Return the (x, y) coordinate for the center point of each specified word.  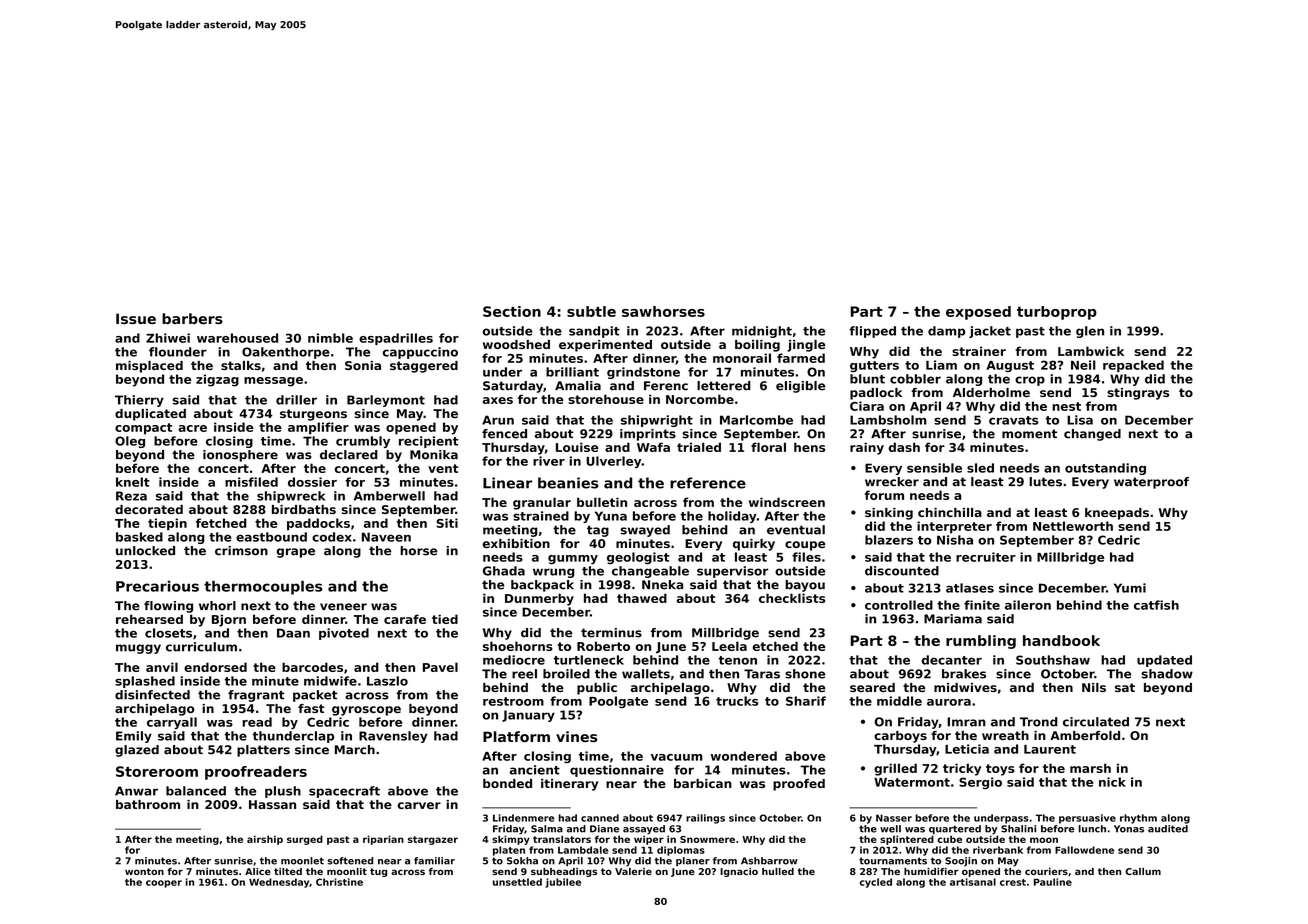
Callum (1143, 871)
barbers (192, 318)
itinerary (569, 785)
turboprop (1057, 313)
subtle (591, 311)
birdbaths (304, 509)
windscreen (787, 502)
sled (980, 468)
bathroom (148, 804)
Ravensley (393, 737)
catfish (1156, 605)
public (597, 689)
